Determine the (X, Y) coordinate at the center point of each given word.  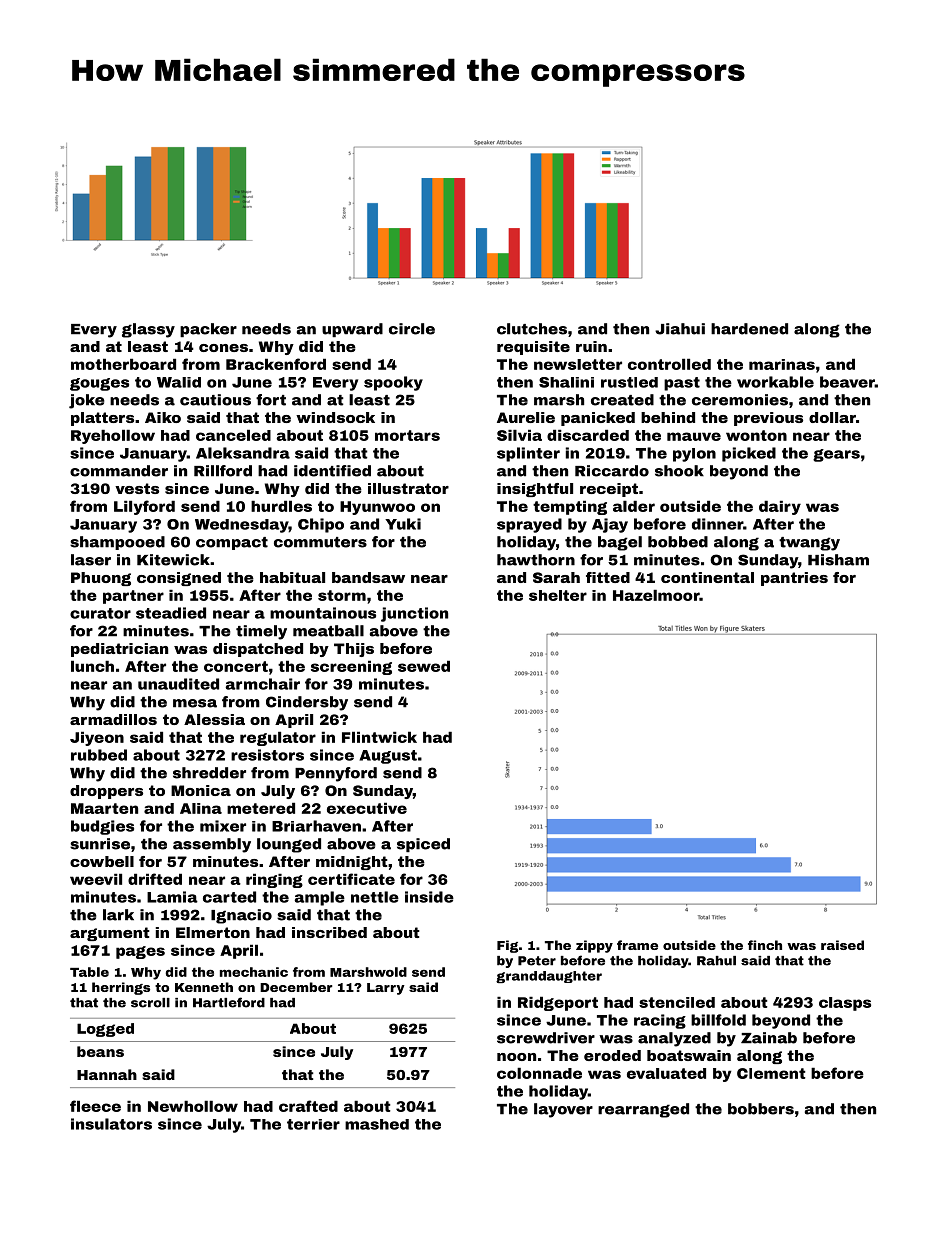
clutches (532, 329)
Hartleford (229, 1002)
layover (563, 1110)
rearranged (643, 1110)
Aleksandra (243, 453)
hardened (749, 329)
